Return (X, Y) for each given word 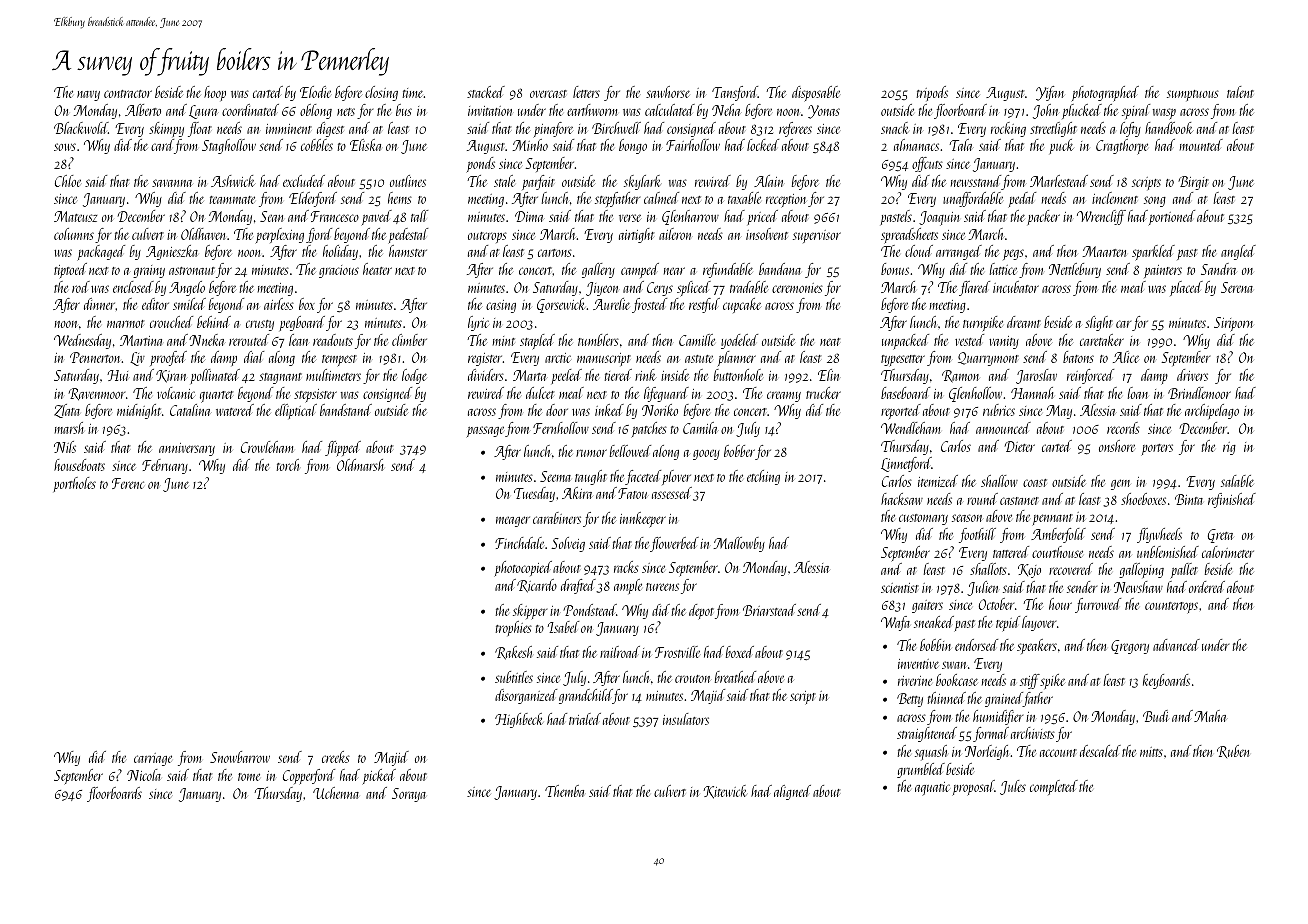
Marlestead (1059, 181)
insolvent (767, 234)
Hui (118, 375)
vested (969, 340)
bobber (739, 451)
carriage (153, 759)
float (200, 129)
